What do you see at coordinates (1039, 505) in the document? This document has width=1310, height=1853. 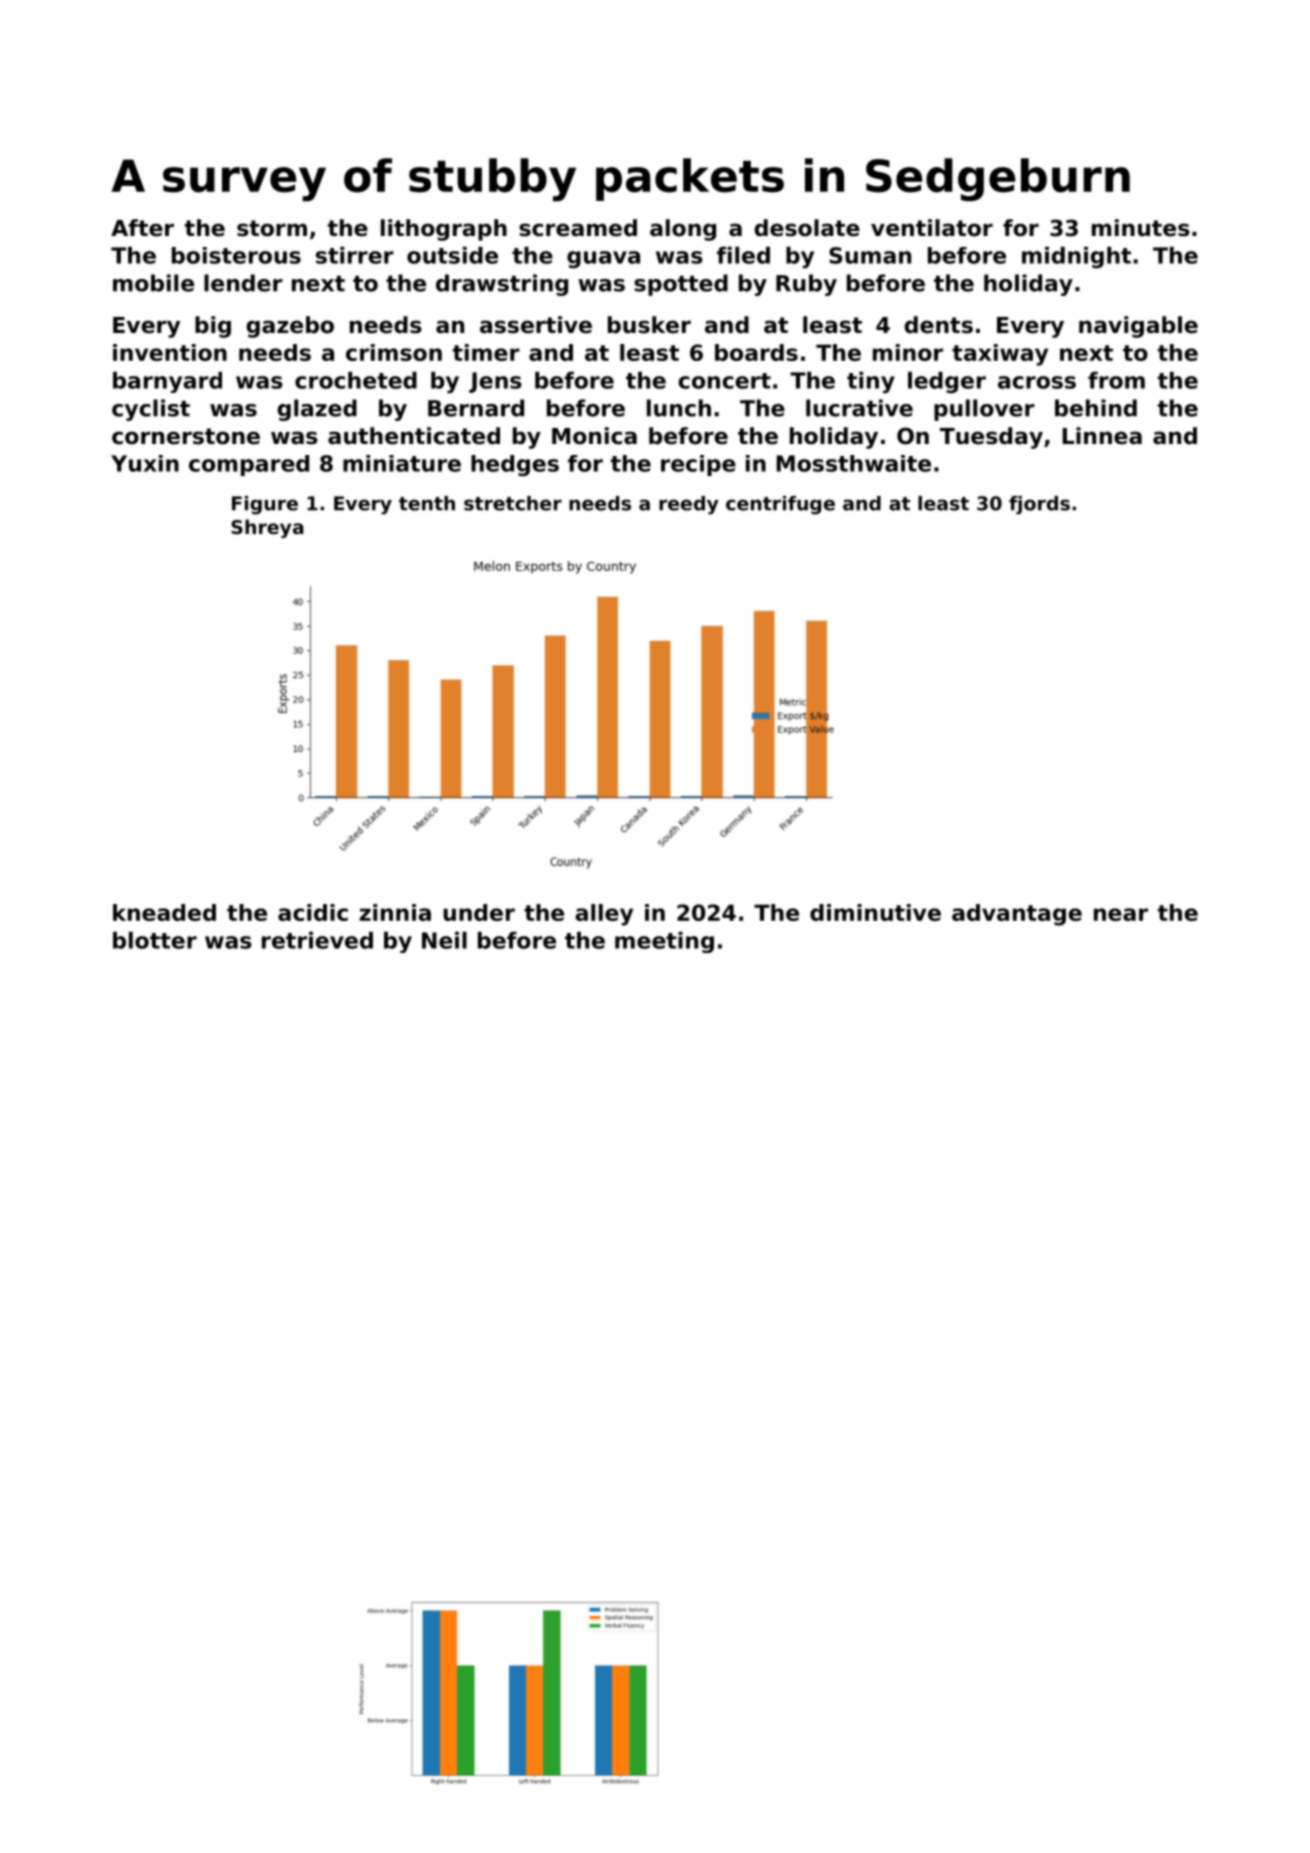 I see `fjords` at bounding box center [1039, 505].
